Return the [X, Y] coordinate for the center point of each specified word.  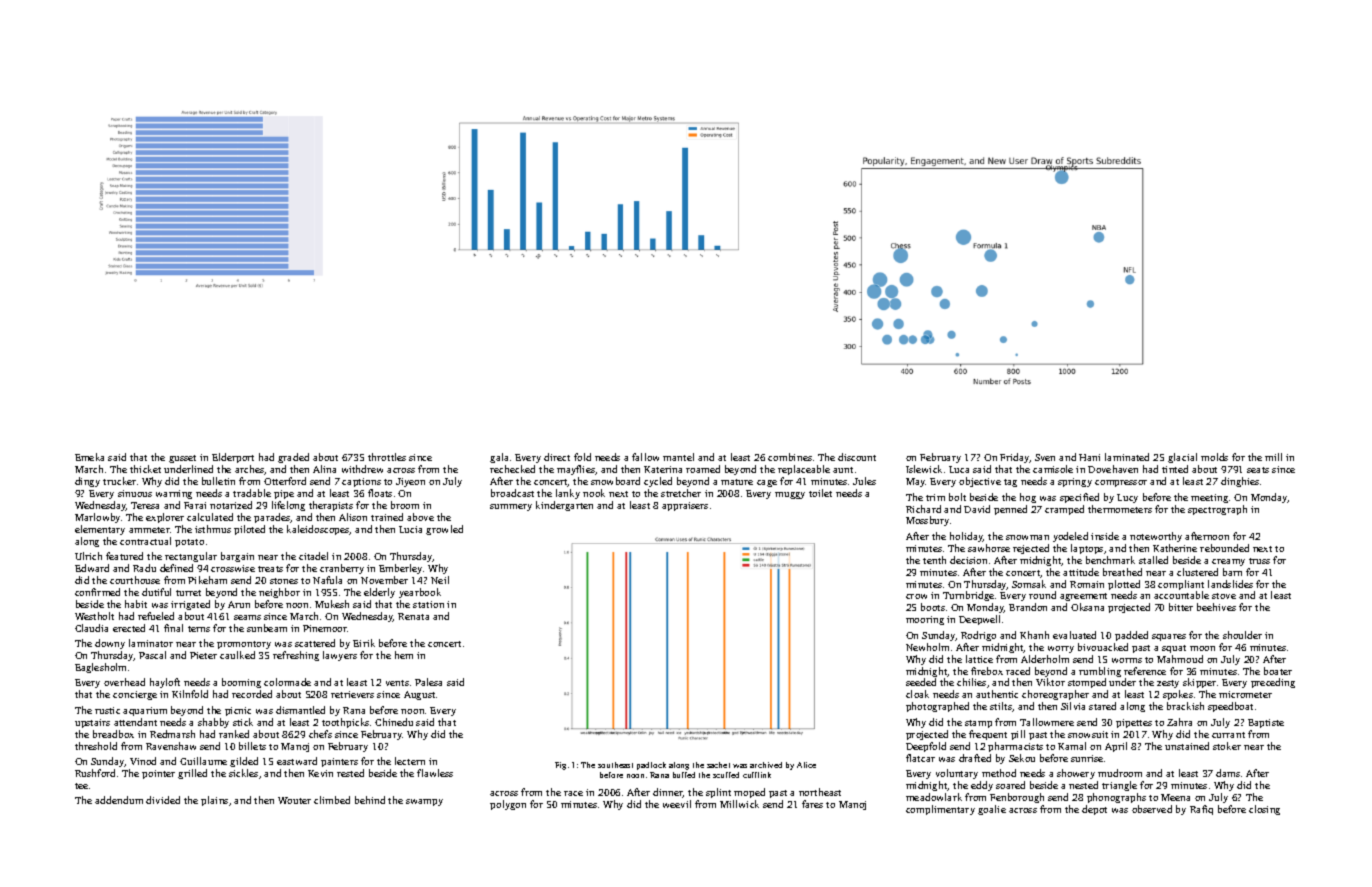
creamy [1228, 562]
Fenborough [1017, 798]
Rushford [95, 773]
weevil [677, 804]
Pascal [152, 655]
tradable [252, 493]
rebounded [1224, 548]
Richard [923, 509]
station [428, 604]
